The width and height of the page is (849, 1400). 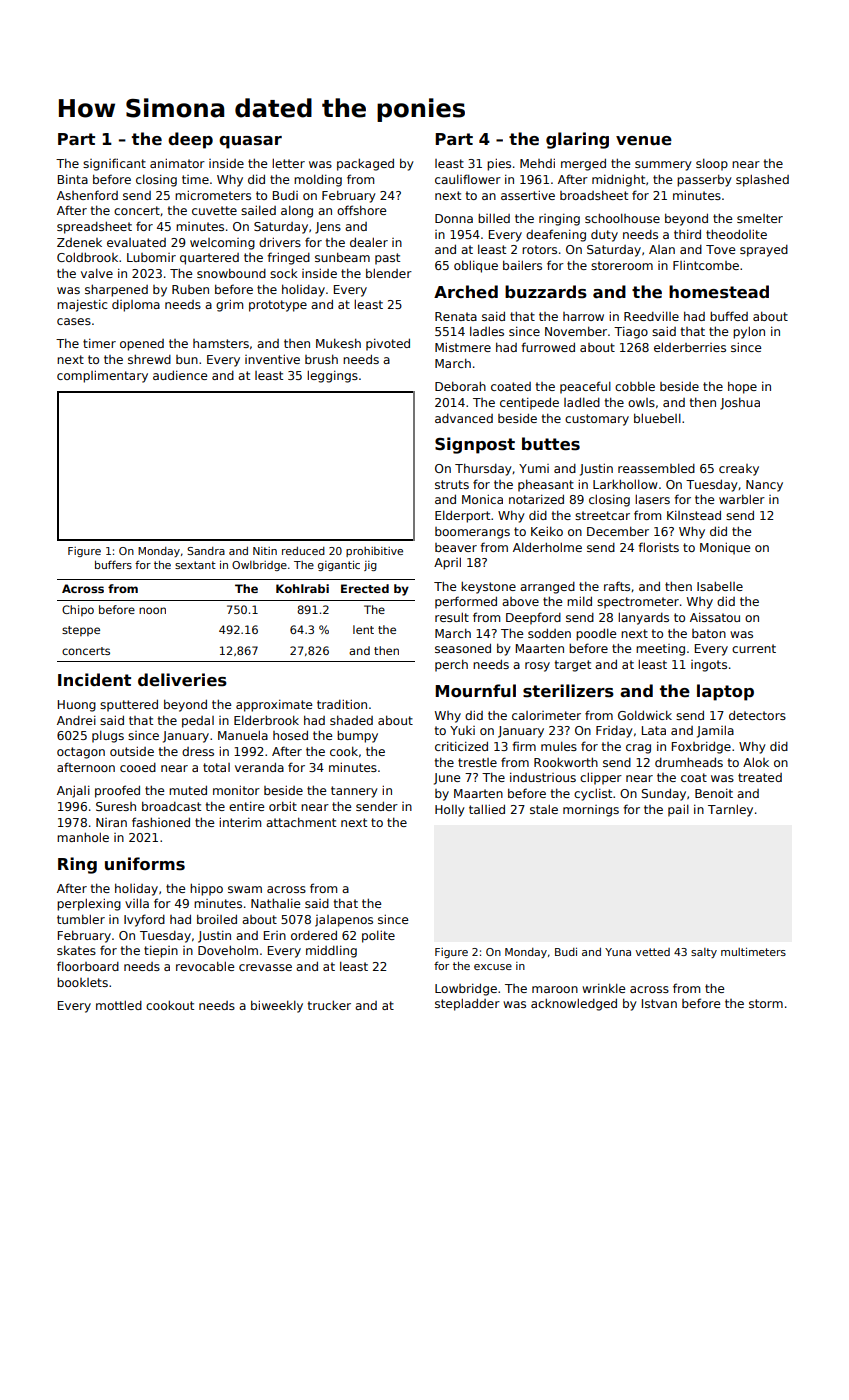 I want to click on quasar, so click(x=250, y=142).
